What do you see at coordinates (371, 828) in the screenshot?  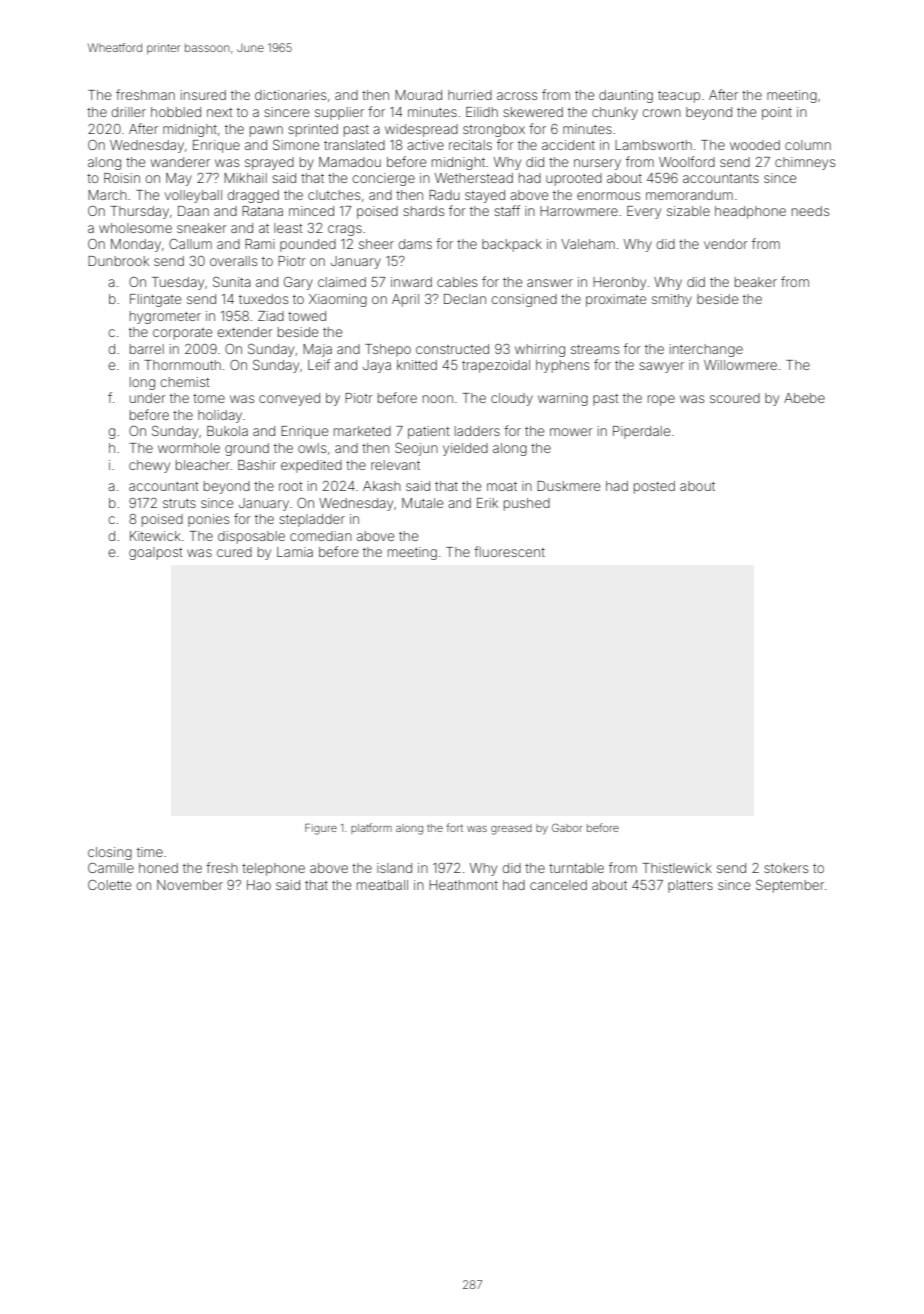 I see `platform` at bounding box center [371, 828].
